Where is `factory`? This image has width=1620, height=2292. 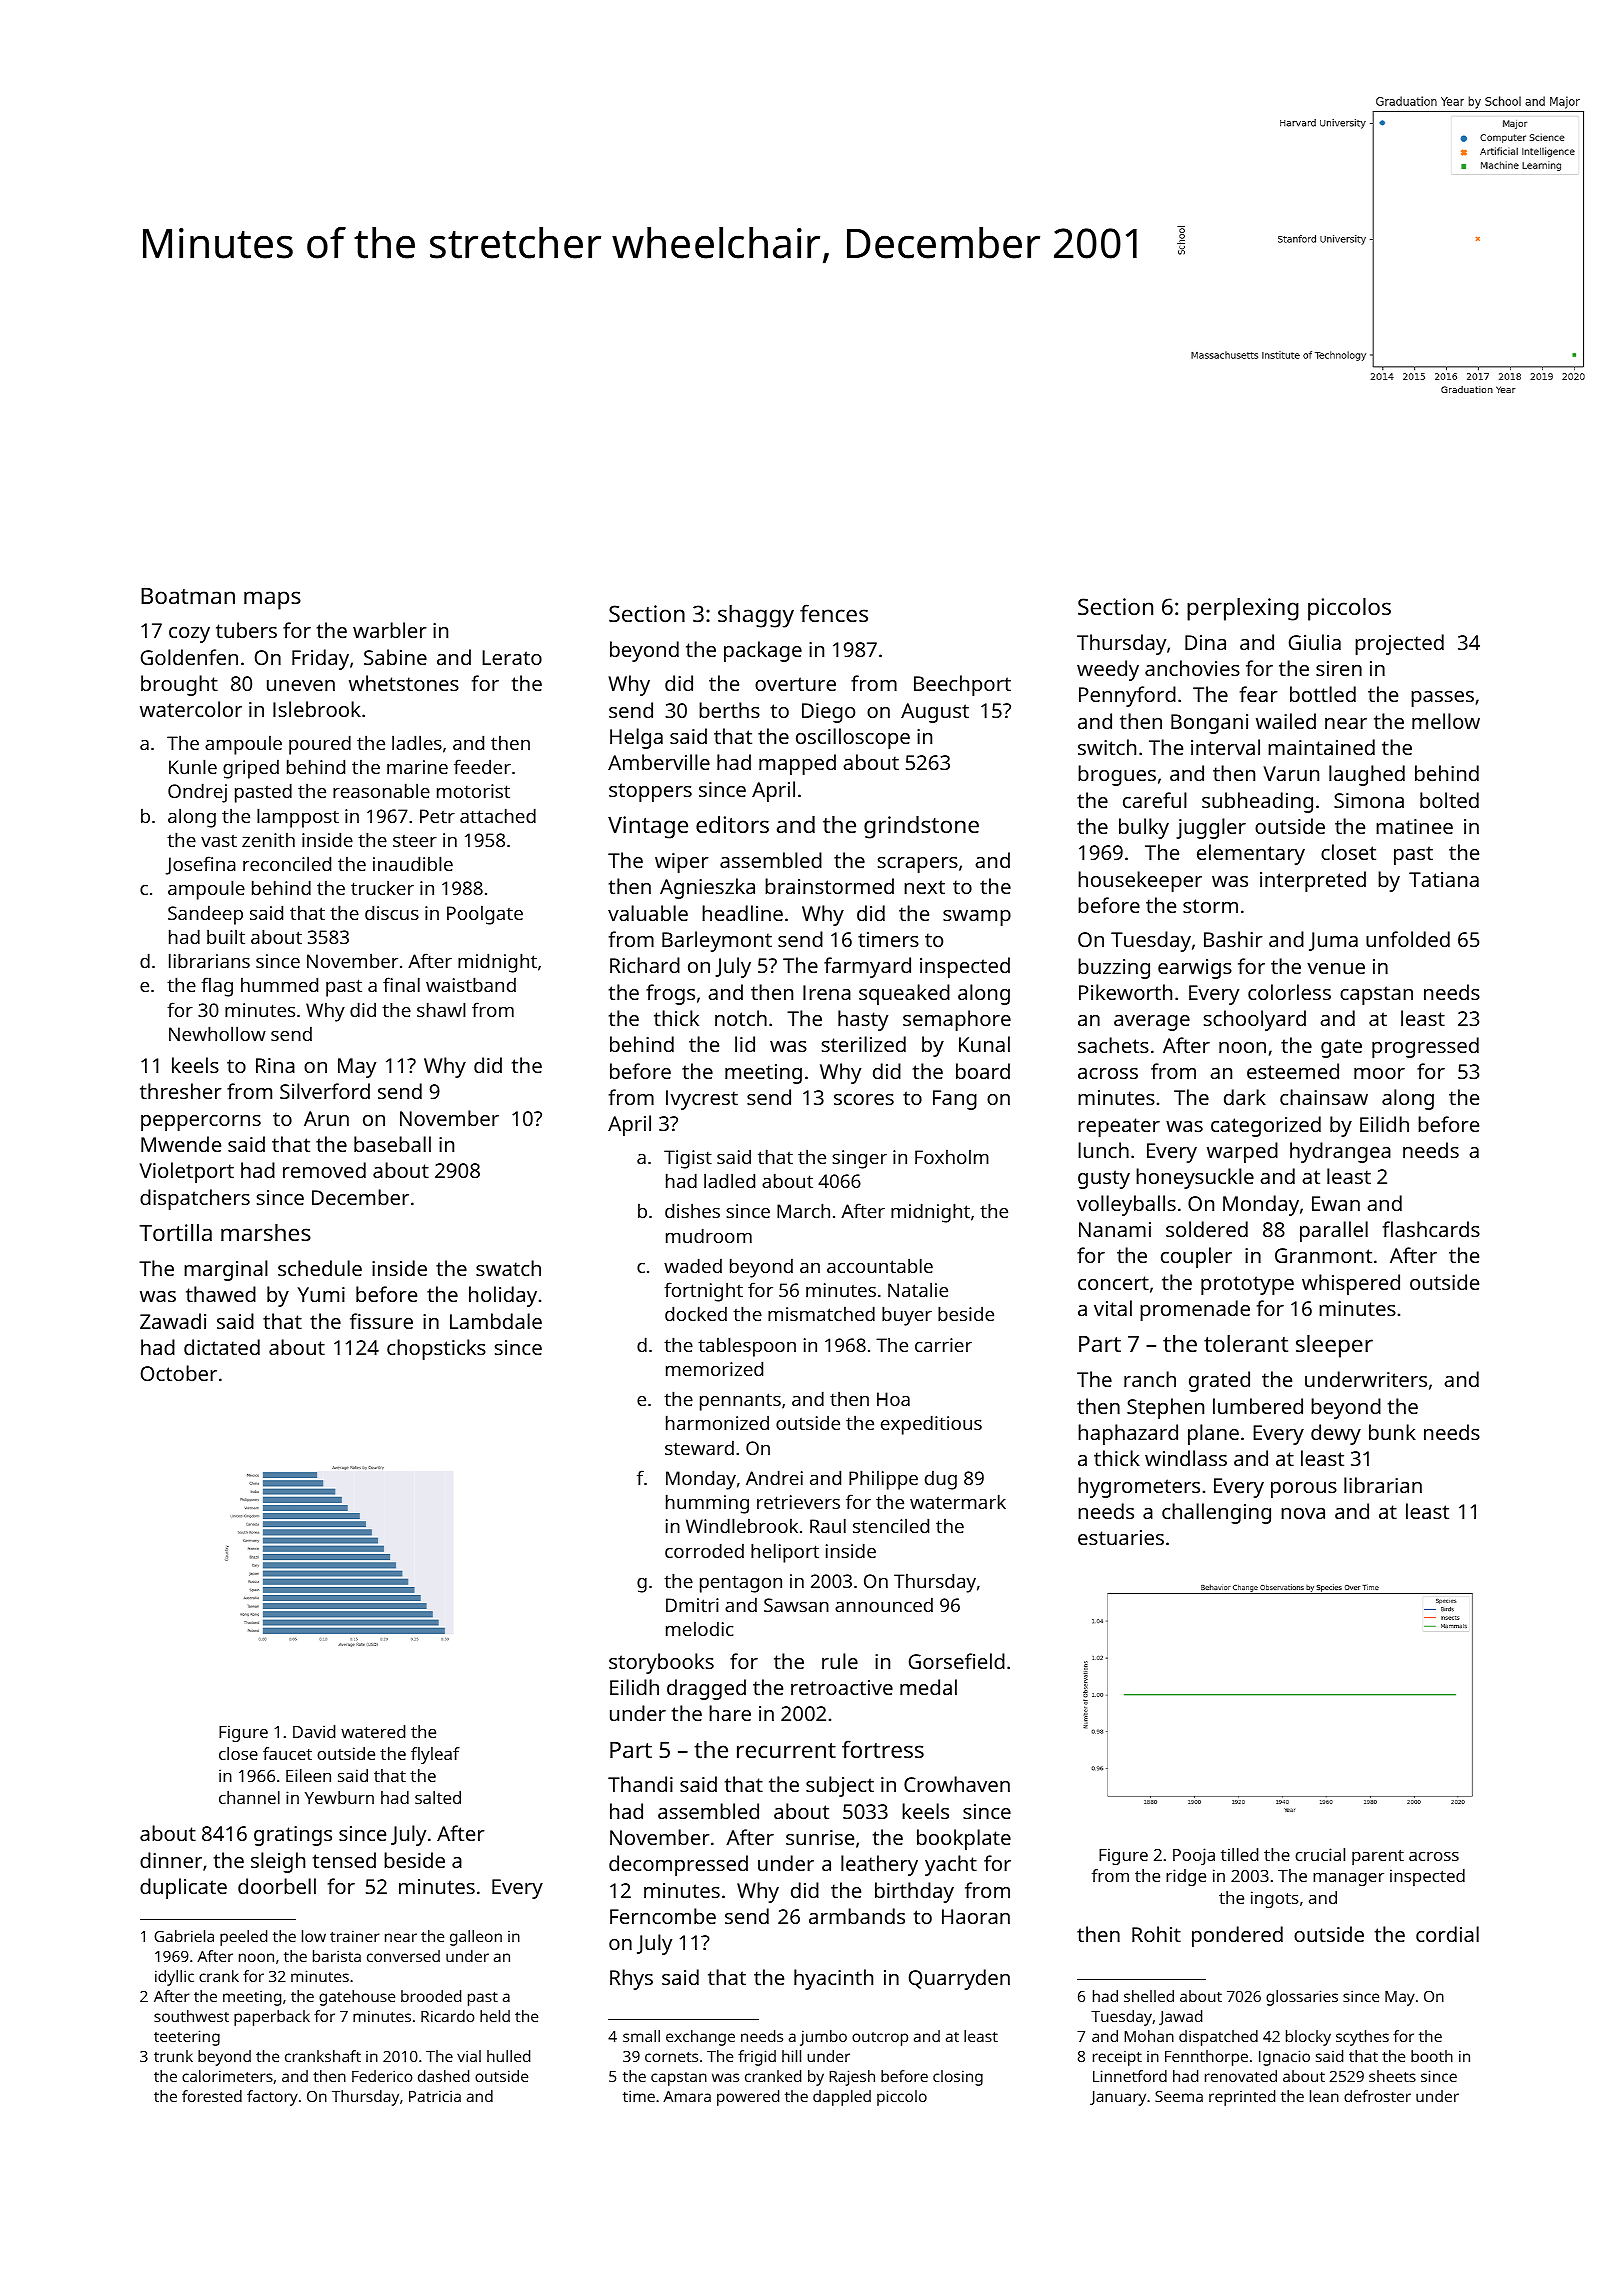 factory is located at coordinates (272, 2098).
